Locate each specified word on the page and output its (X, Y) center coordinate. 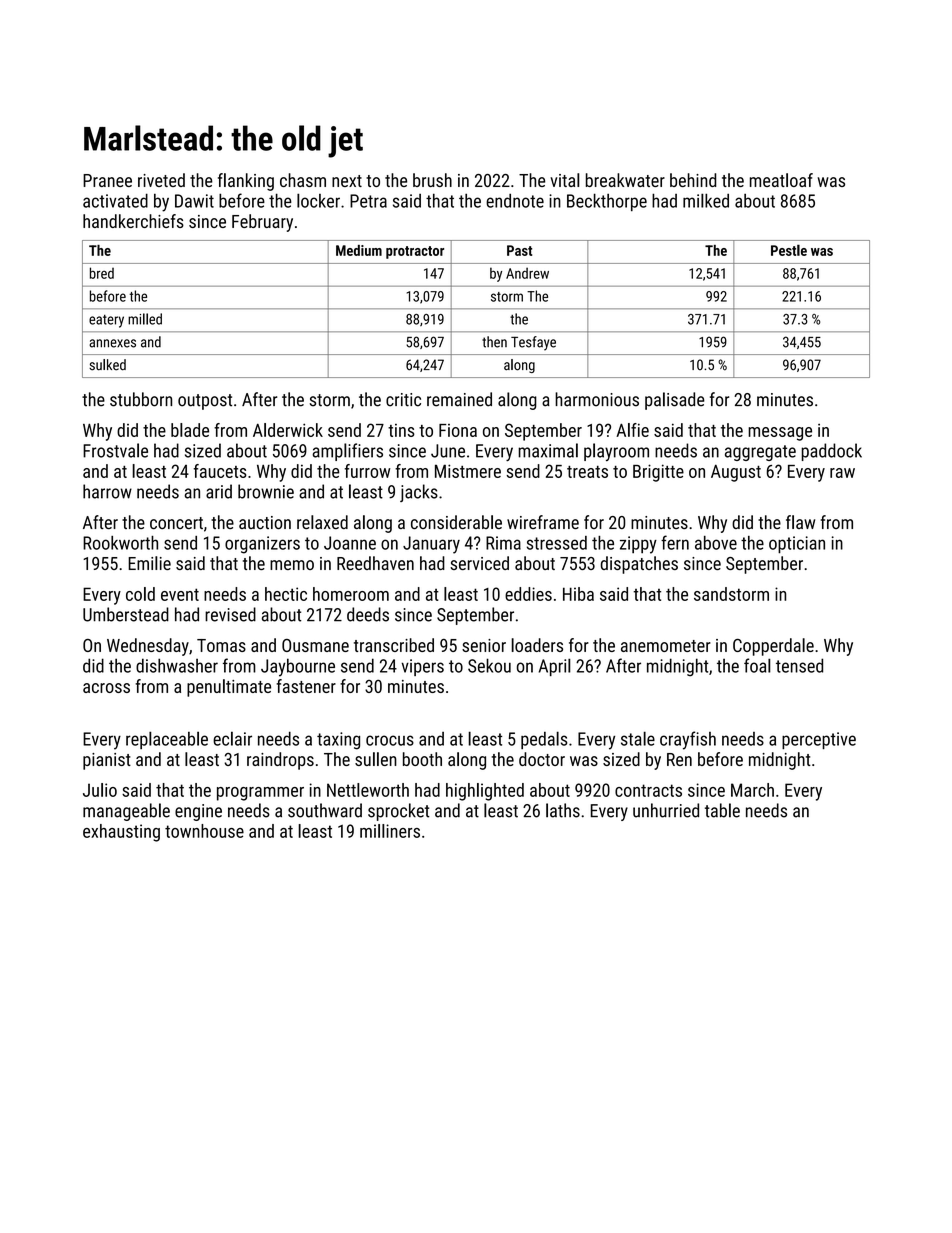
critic (403, 400)
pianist (107, 761)
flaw (800, 522)
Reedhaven (375, 563)
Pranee (107, 180)
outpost (205, 402)
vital (565, 180)
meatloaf (781, 180)
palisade (675, 401)
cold (140, 594)
